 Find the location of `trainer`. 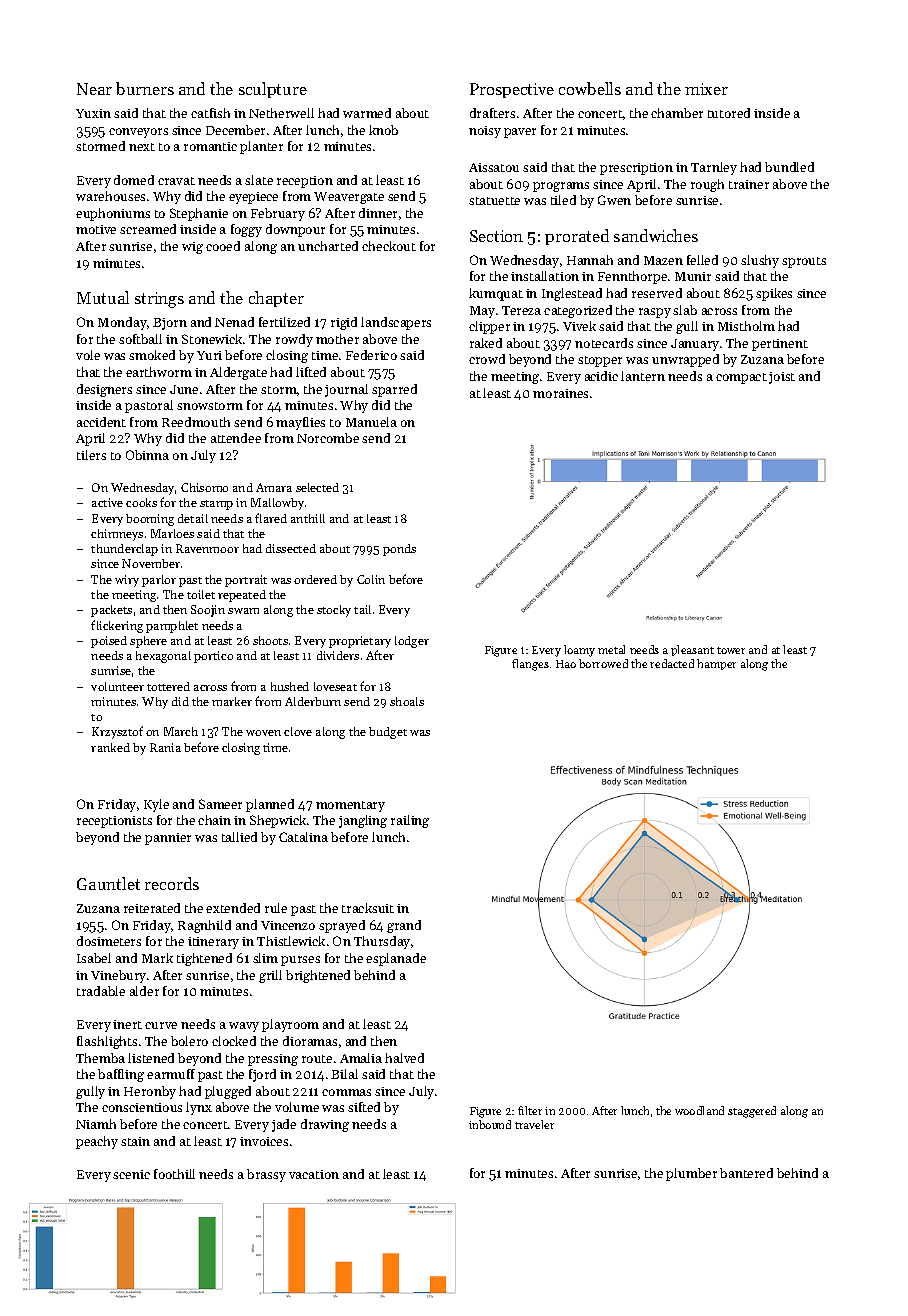

trainer is located at coordinates (749, 184).
